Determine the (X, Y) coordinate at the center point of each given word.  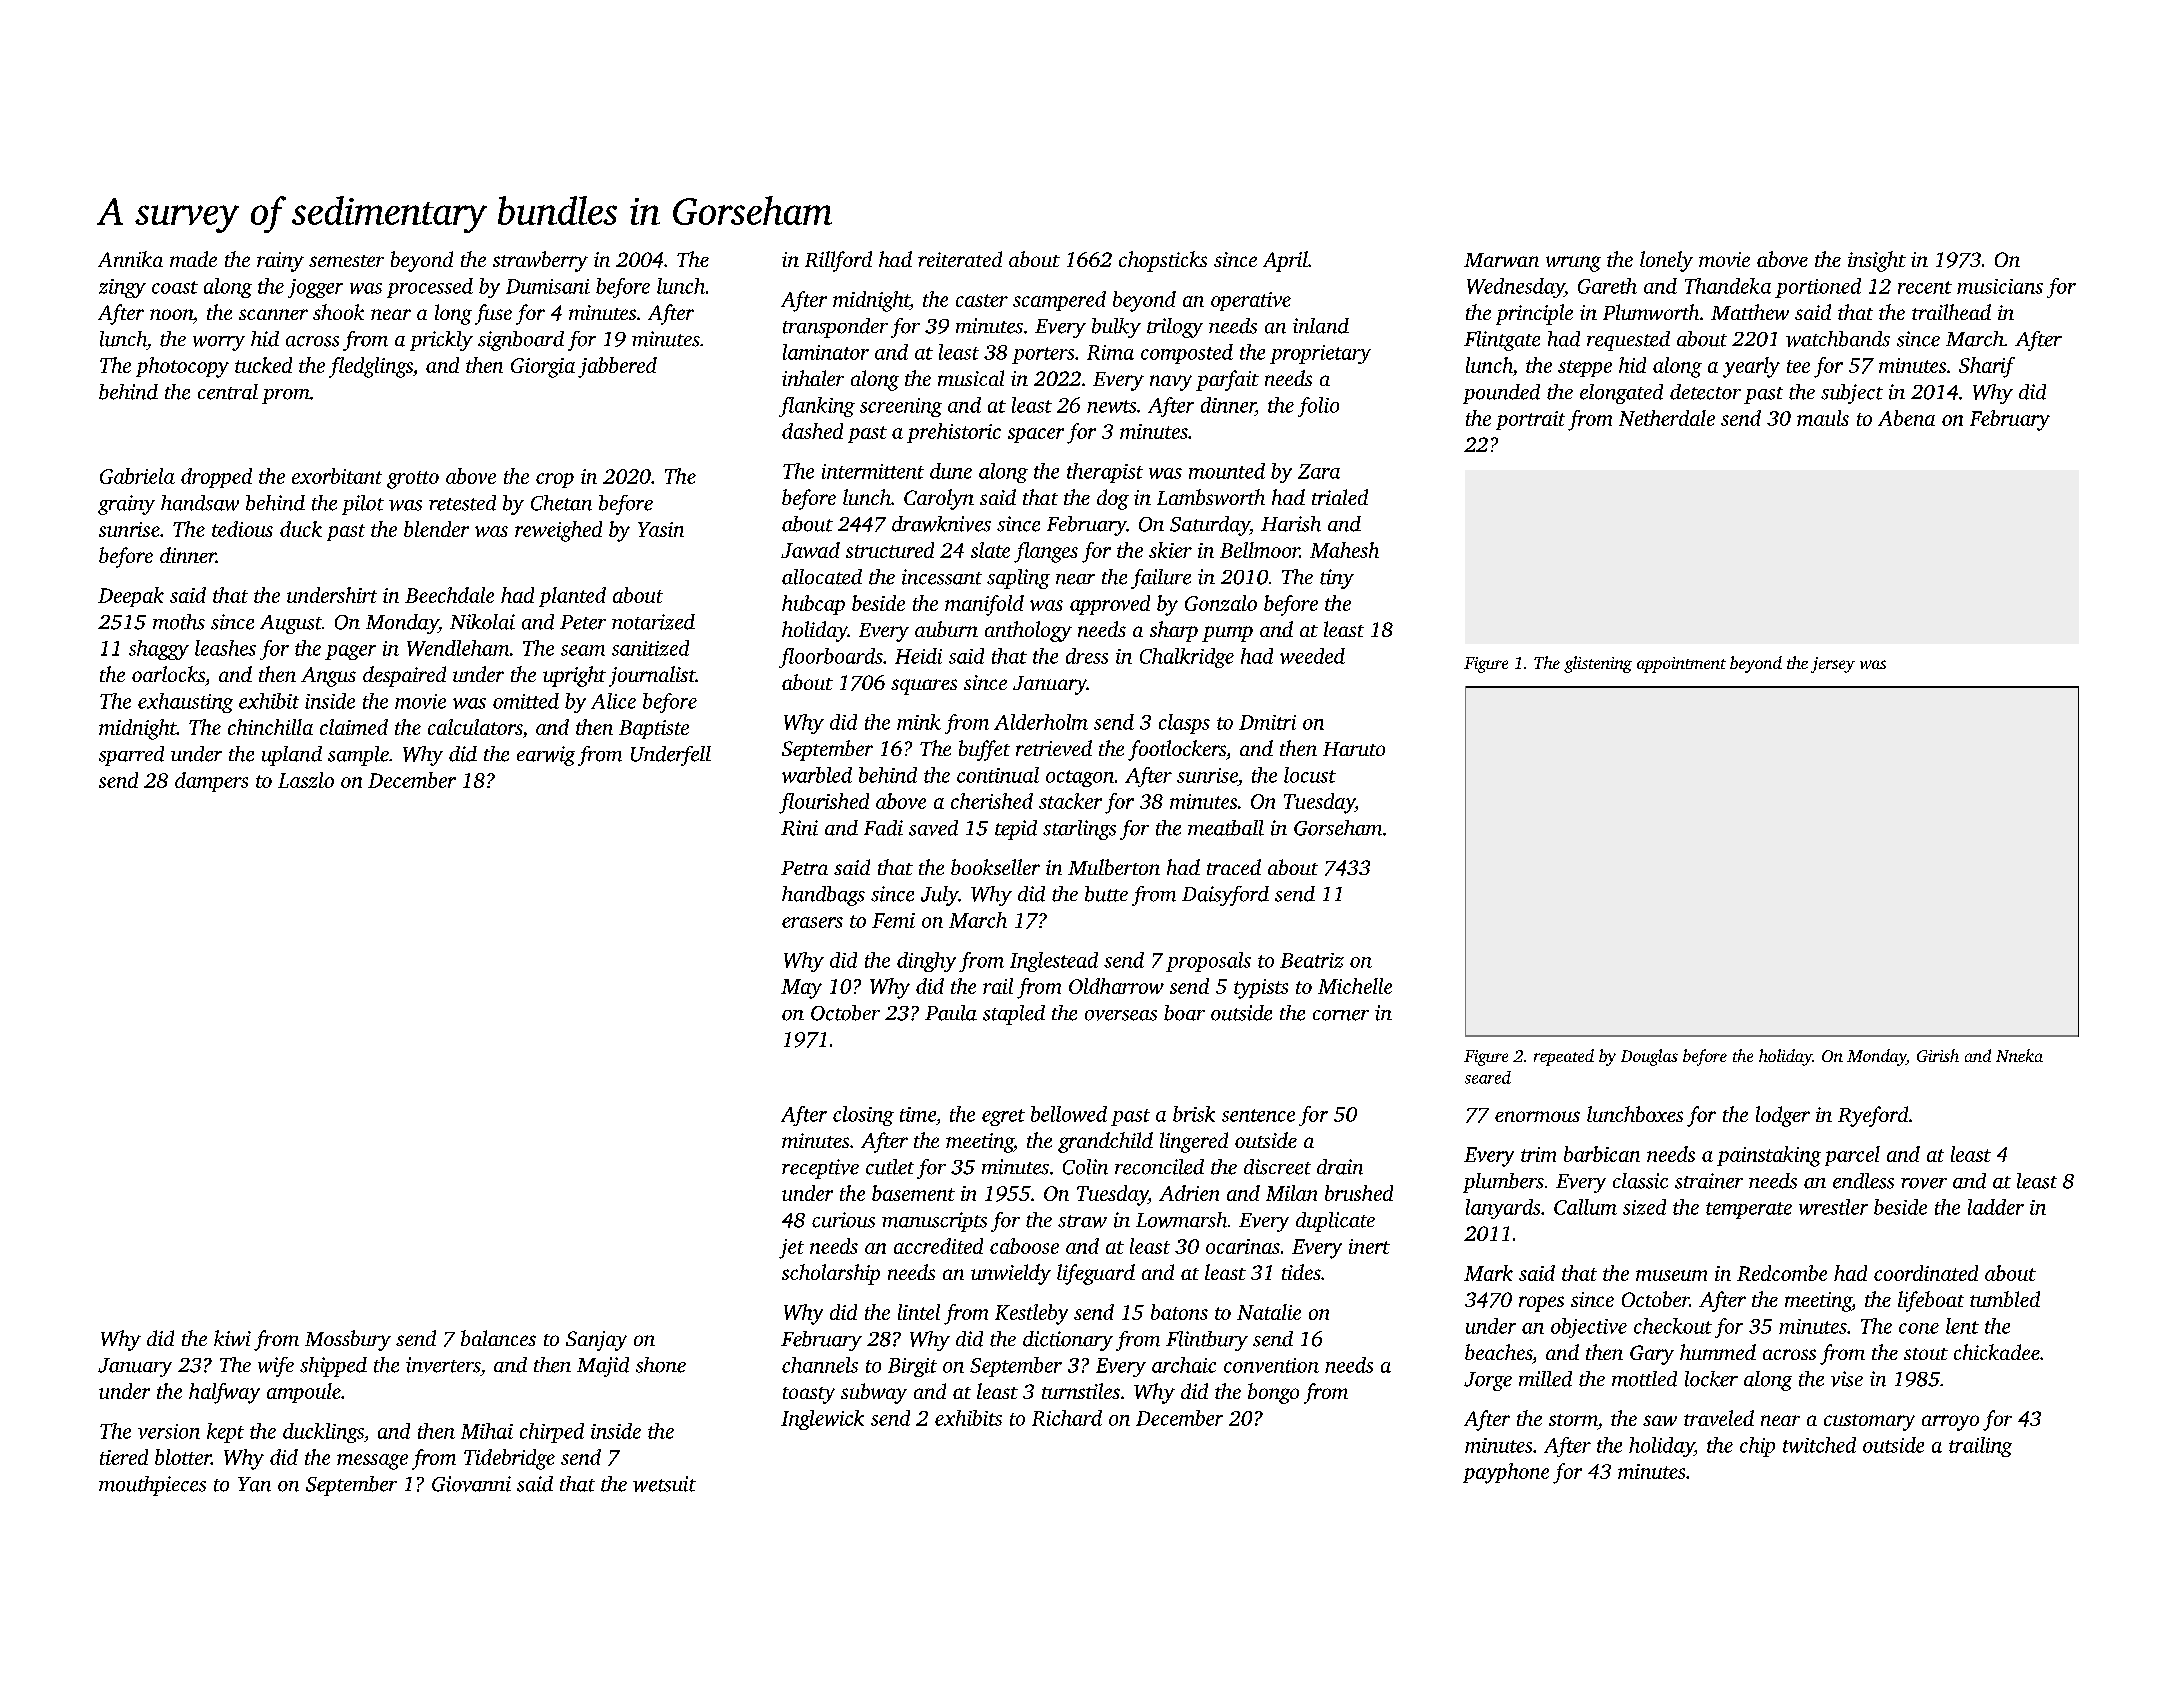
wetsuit (664, 1484)
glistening (1598, 664)
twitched (1819, 1445)
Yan (254, 1484)
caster (982, 300)
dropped (216, 478)
